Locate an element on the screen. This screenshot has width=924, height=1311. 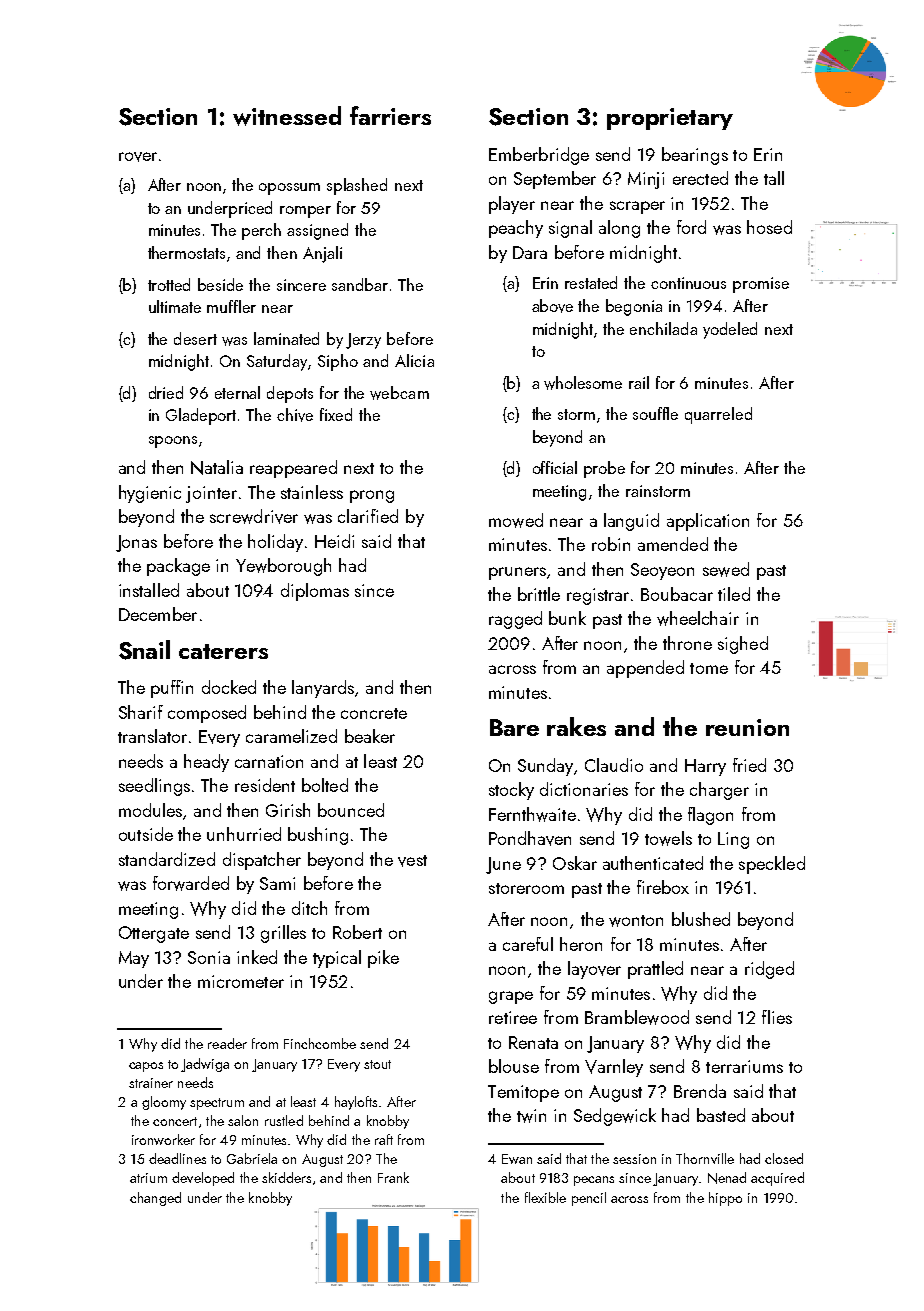
session is located at coordinates (634, 1159).
